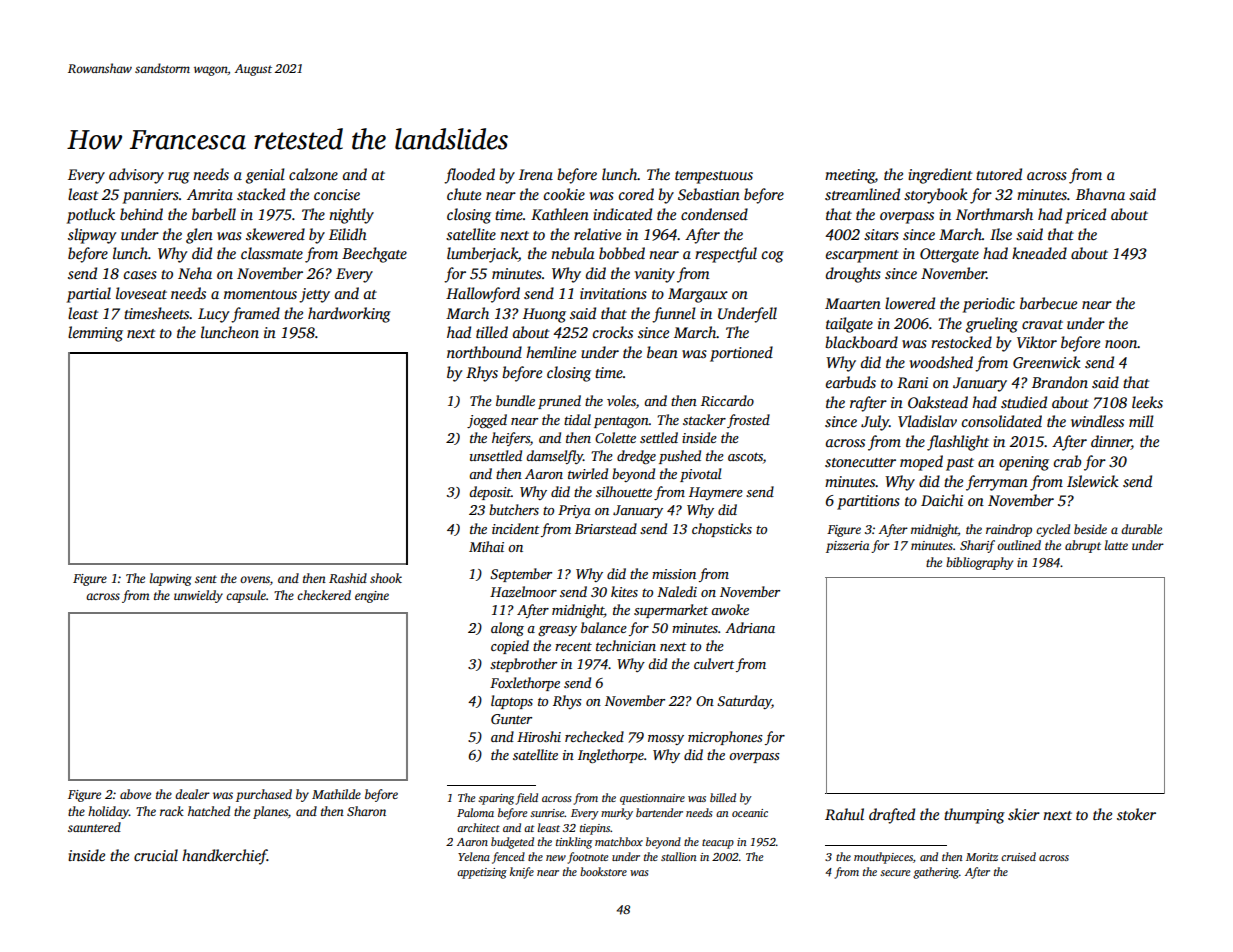 This screenshot has width=1233, height=952. Describe the element at coordinates (487, 421) in the screenshot. I see `jogged` at that location.
